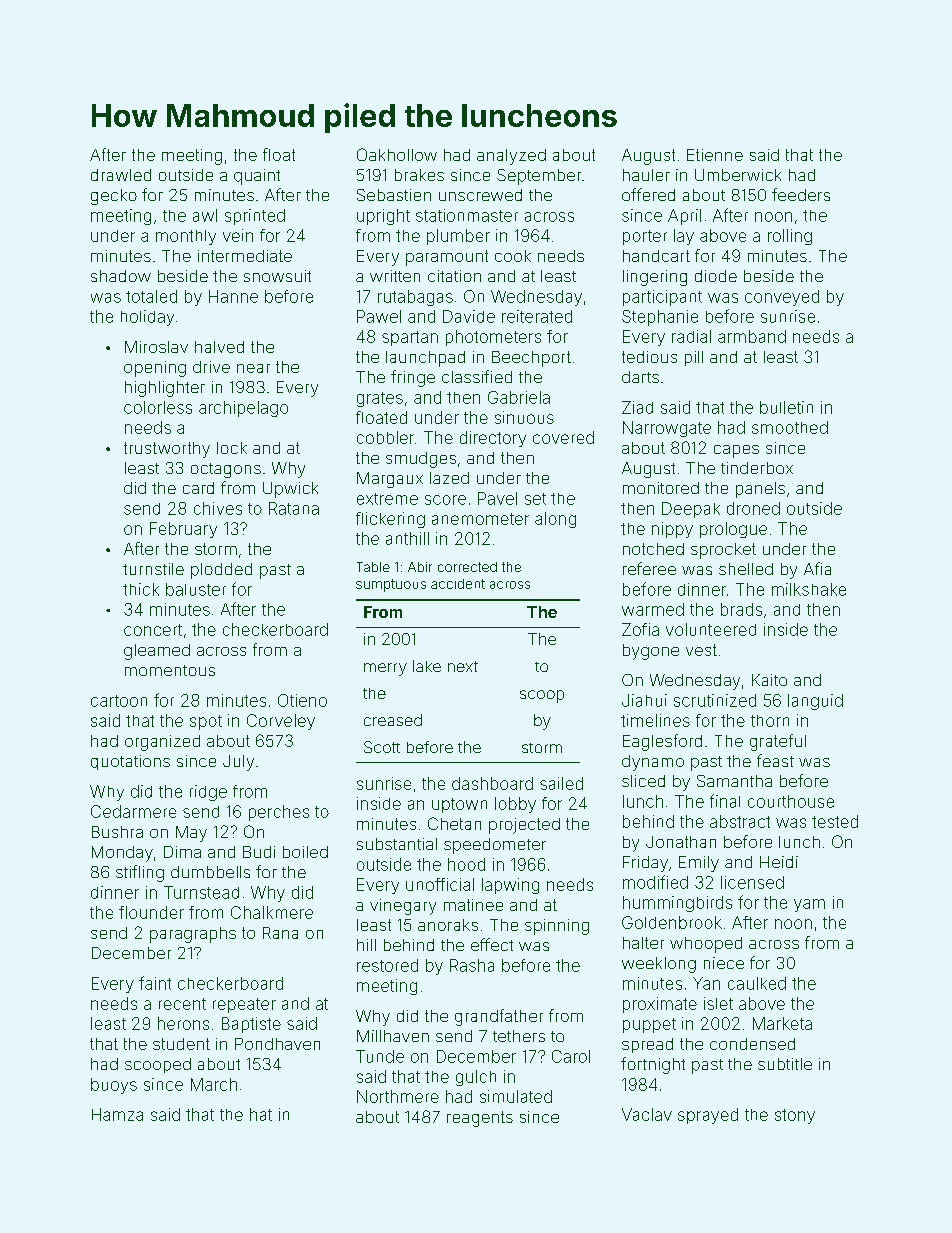  Describe the element at coordinates (191, 834) in the screenshot. I see `May` at that location.
